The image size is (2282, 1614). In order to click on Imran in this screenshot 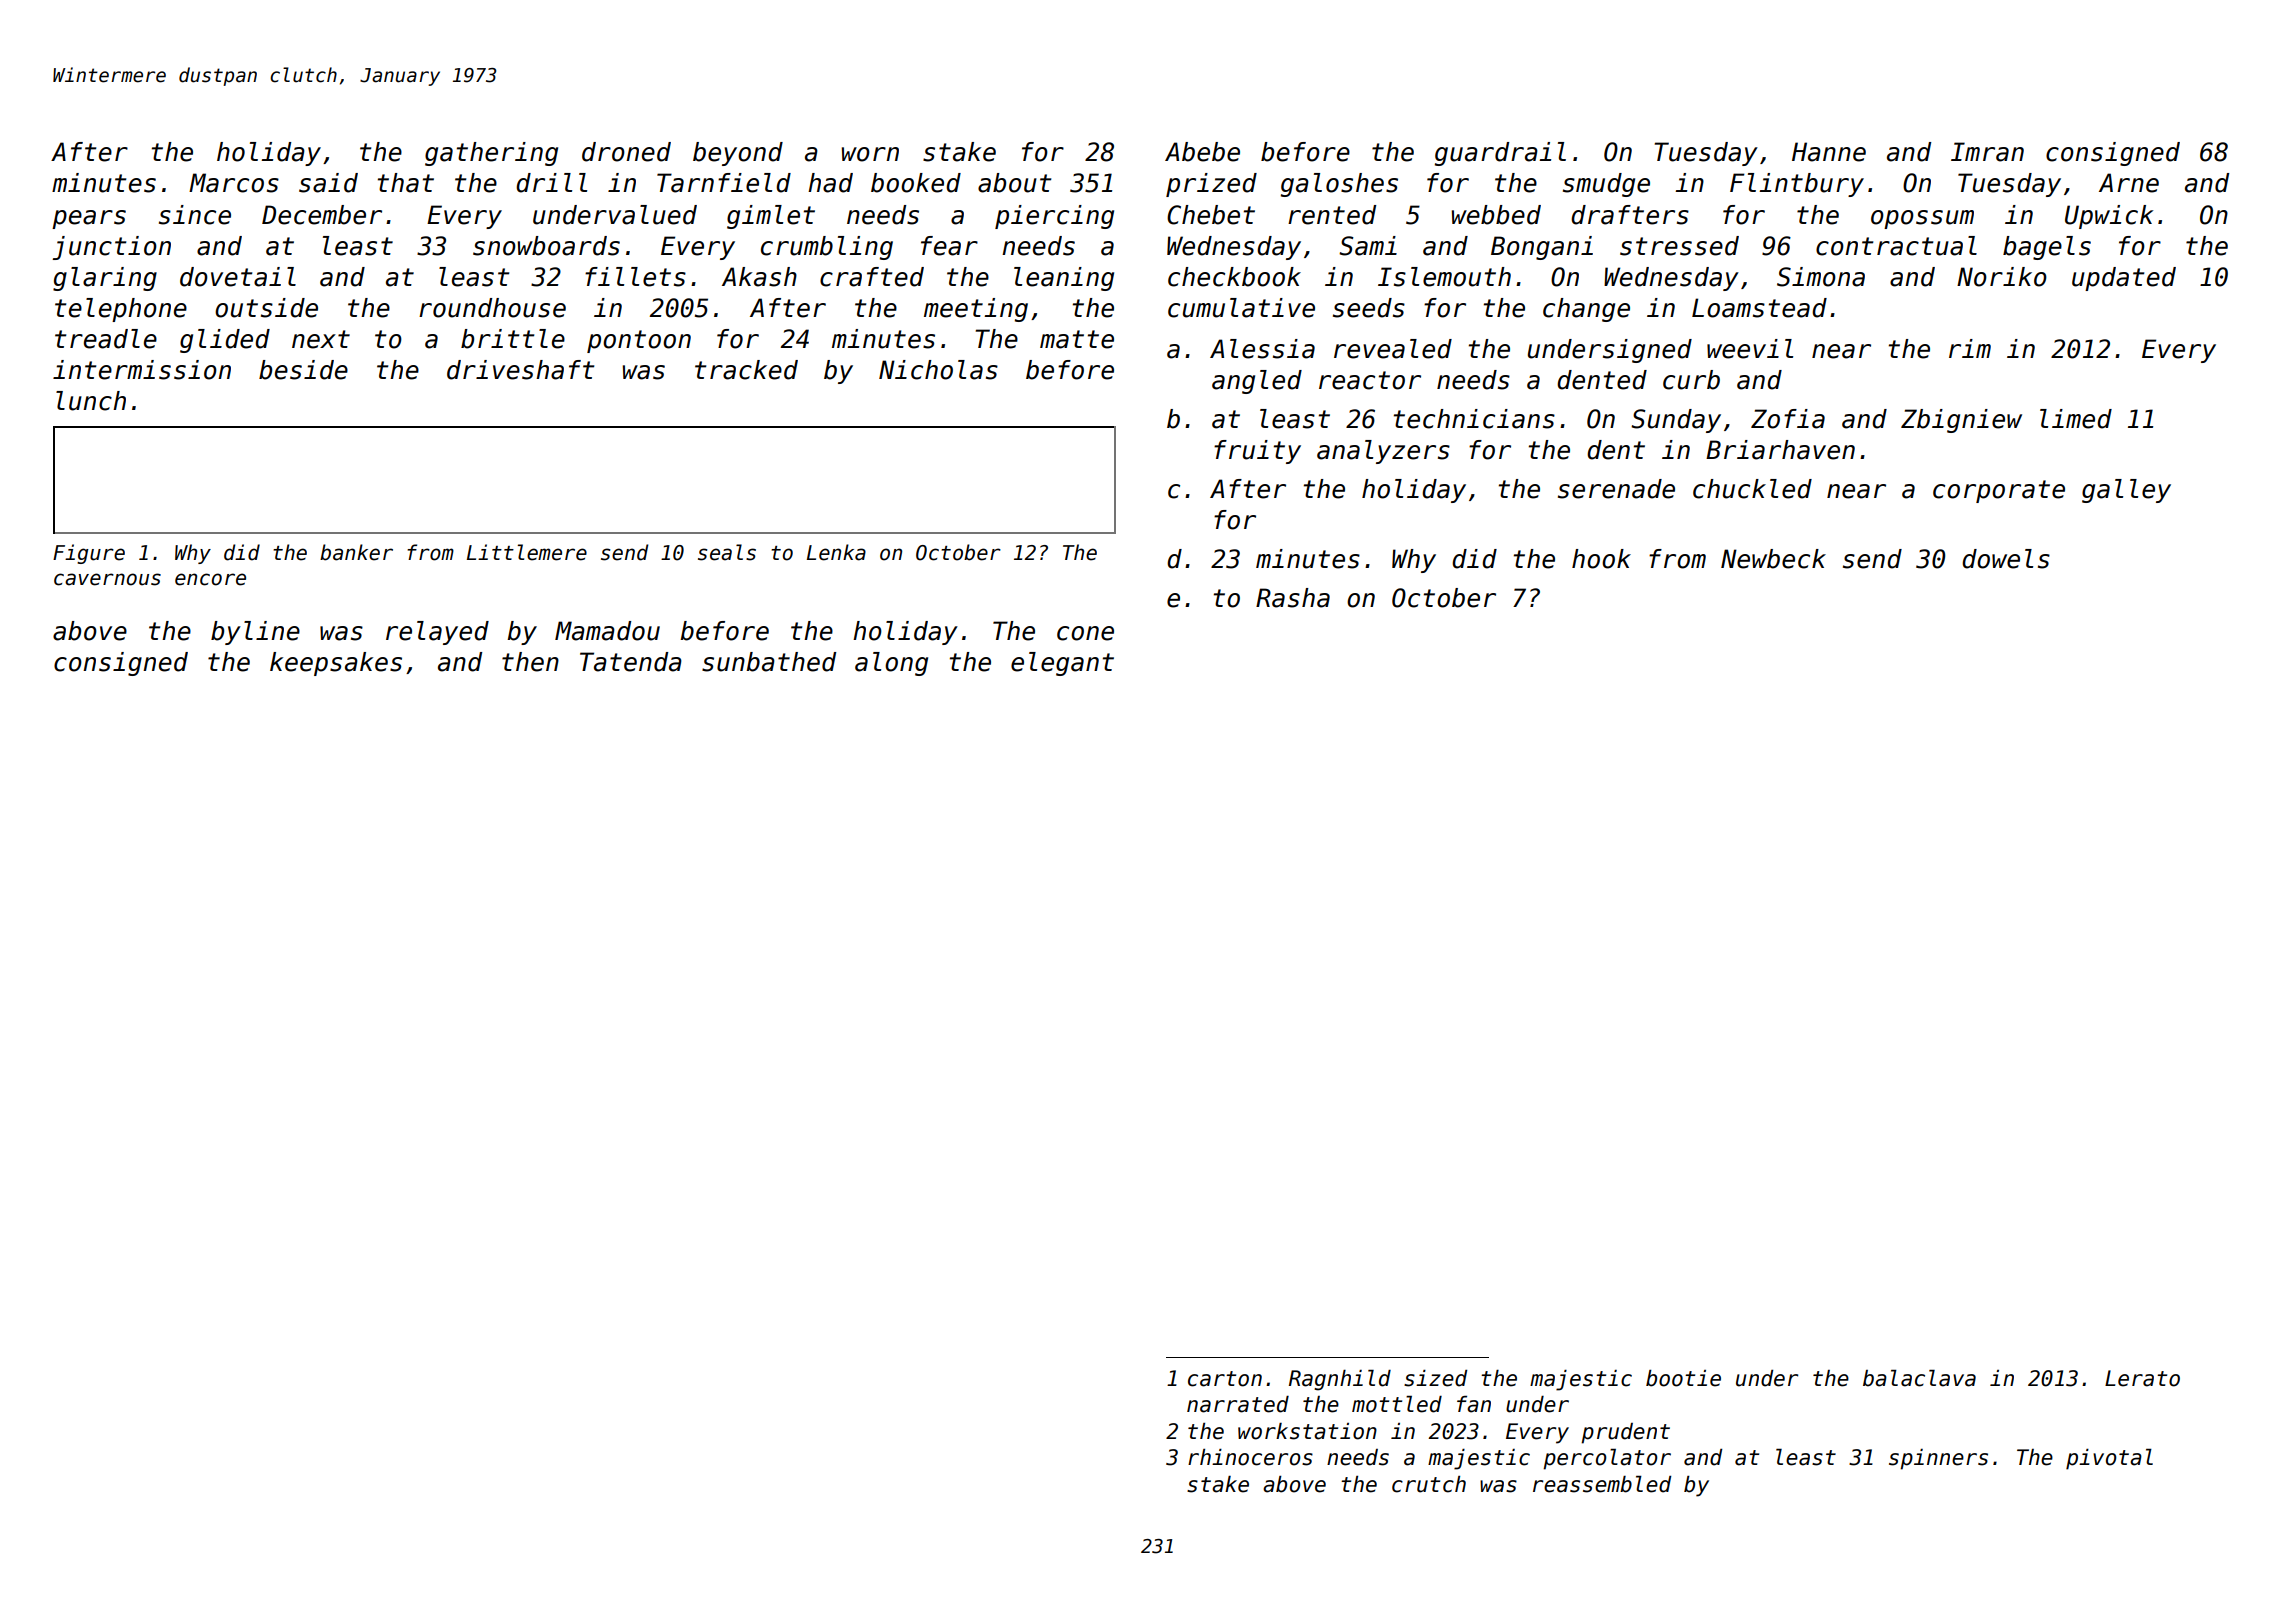, I will do `click(1987, 152)`.
